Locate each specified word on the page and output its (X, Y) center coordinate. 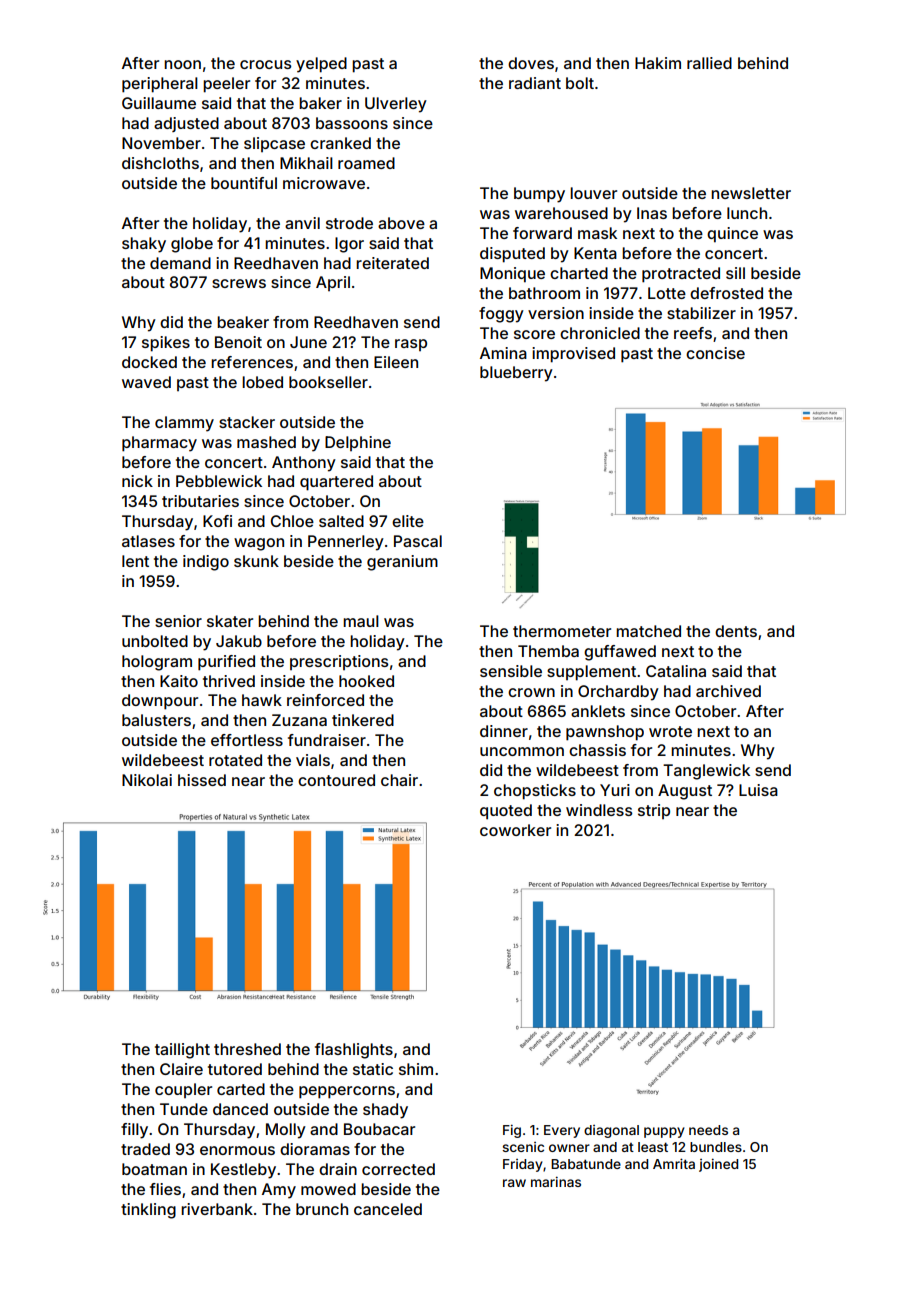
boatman (154, 1169)
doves (531, 63)
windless (599, 810)
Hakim (658, 63)
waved (146, 382)
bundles (716, 1147)
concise (715, 353)
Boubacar (379, 1129)
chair (399, 780)
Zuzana (299, 720)
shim (416, 1069)
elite (408, 521)
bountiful (244, 183)
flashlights (354, 1051)
